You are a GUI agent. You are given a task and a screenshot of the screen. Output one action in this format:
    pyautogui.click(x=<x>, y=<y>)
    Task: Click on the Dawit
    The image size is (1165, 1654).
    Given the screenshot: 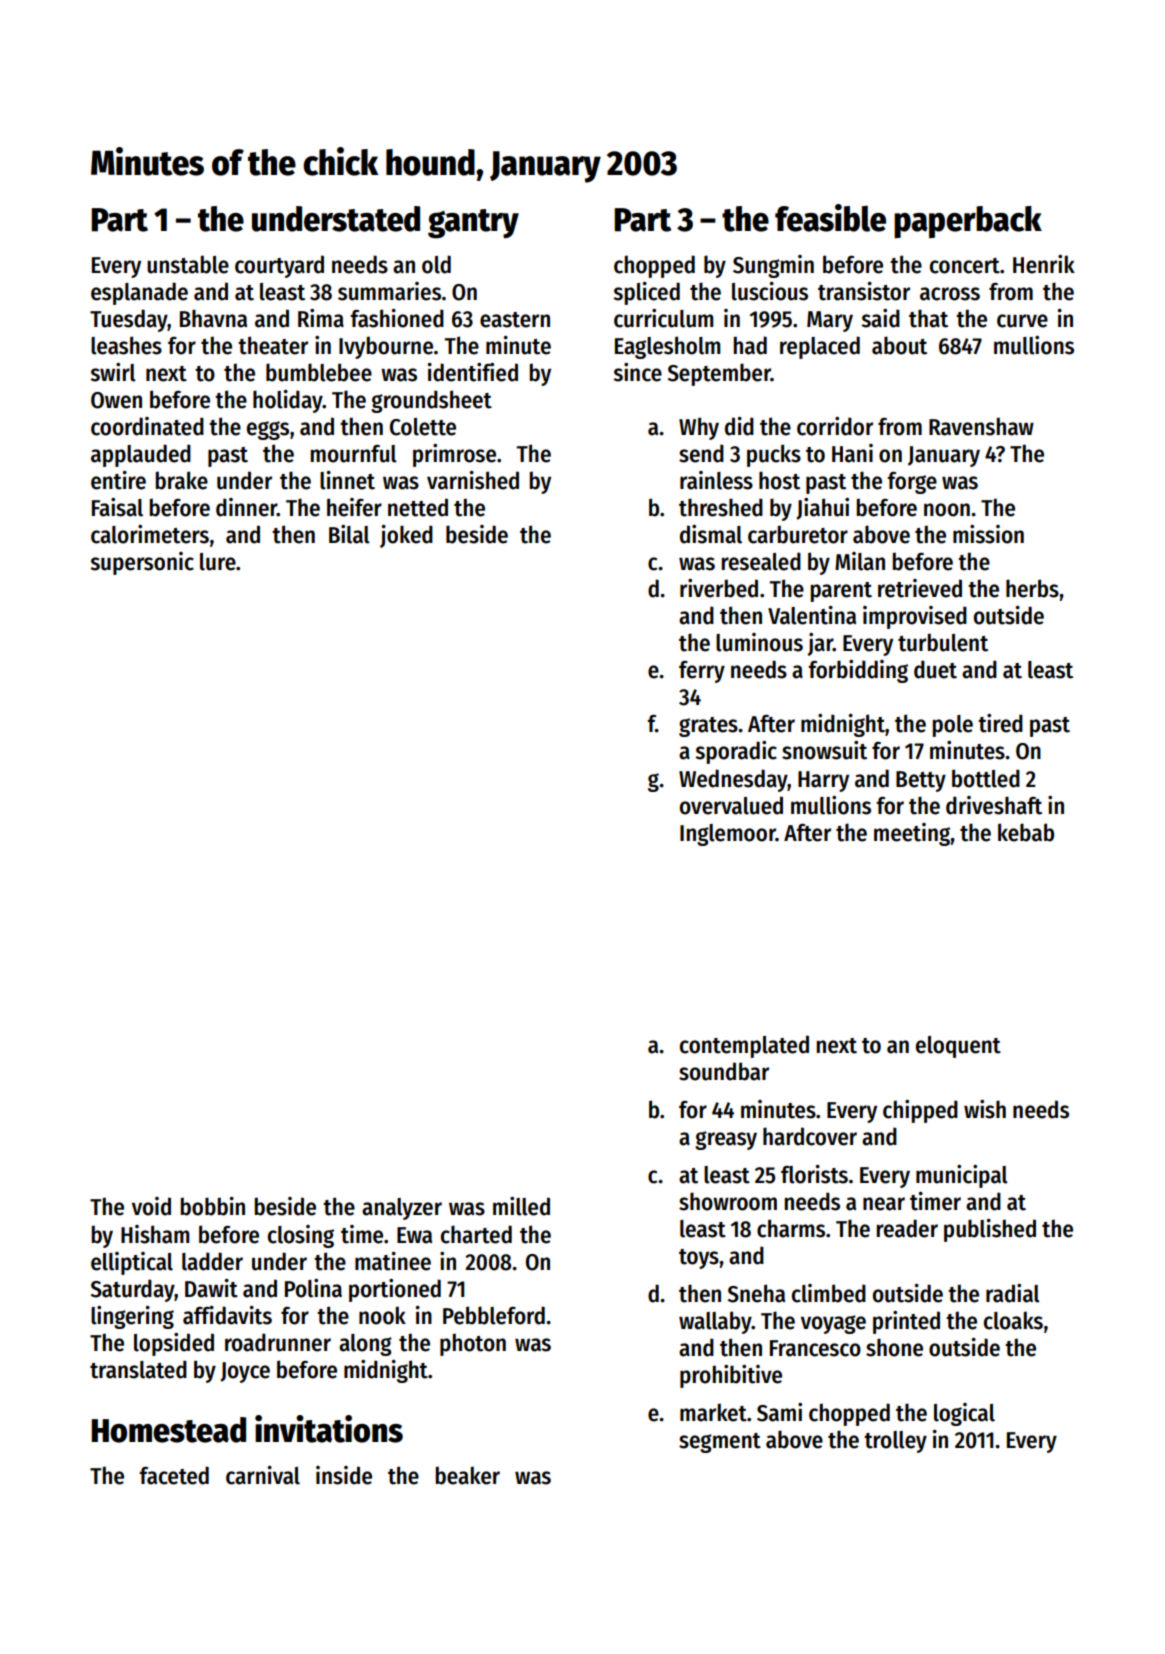 What is the action you would take?
    pyautogui.click(x=211, y=1288)
